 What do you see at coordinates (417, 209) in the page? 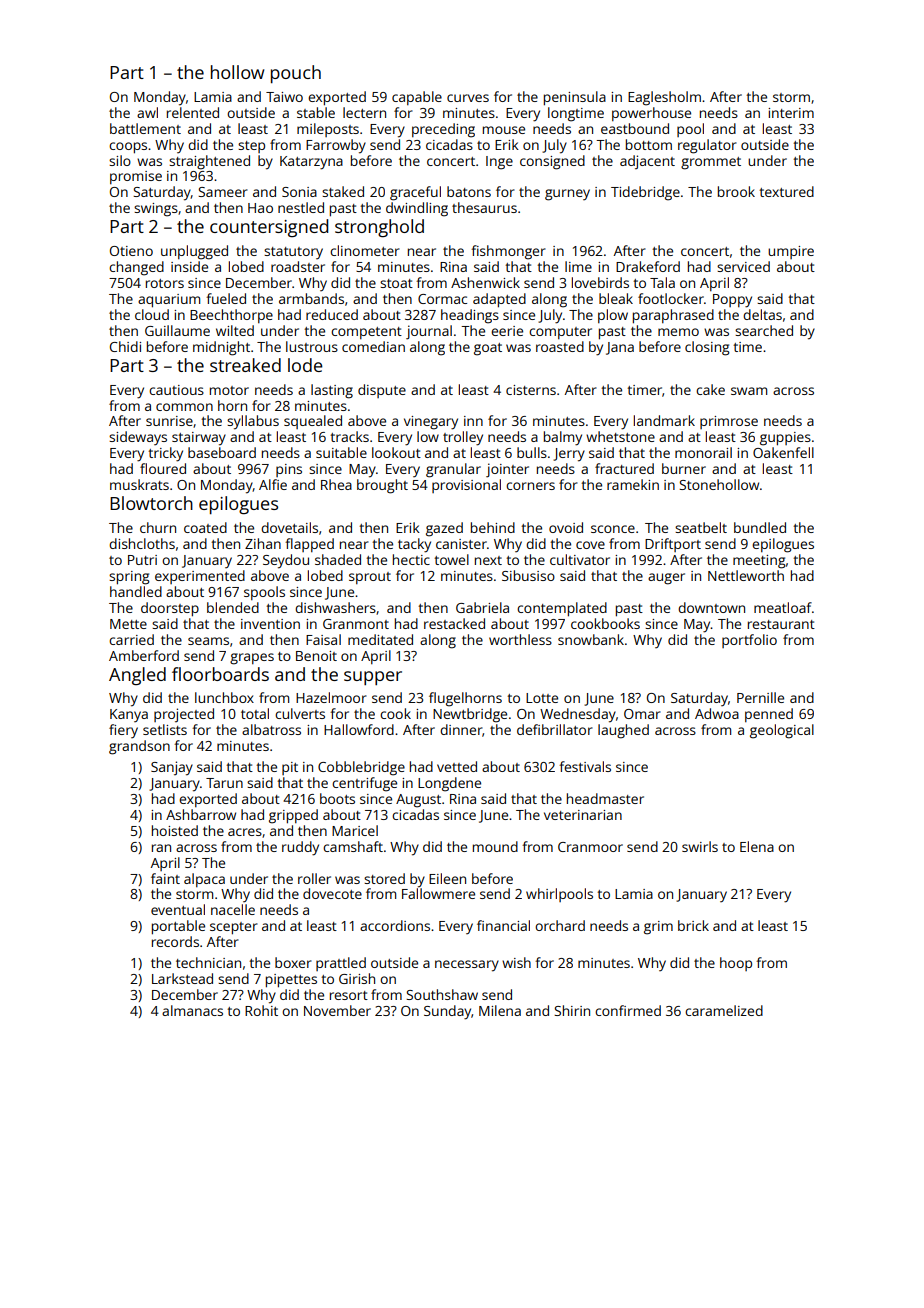
I see `dwindling` at bounding box center [417, 209].
